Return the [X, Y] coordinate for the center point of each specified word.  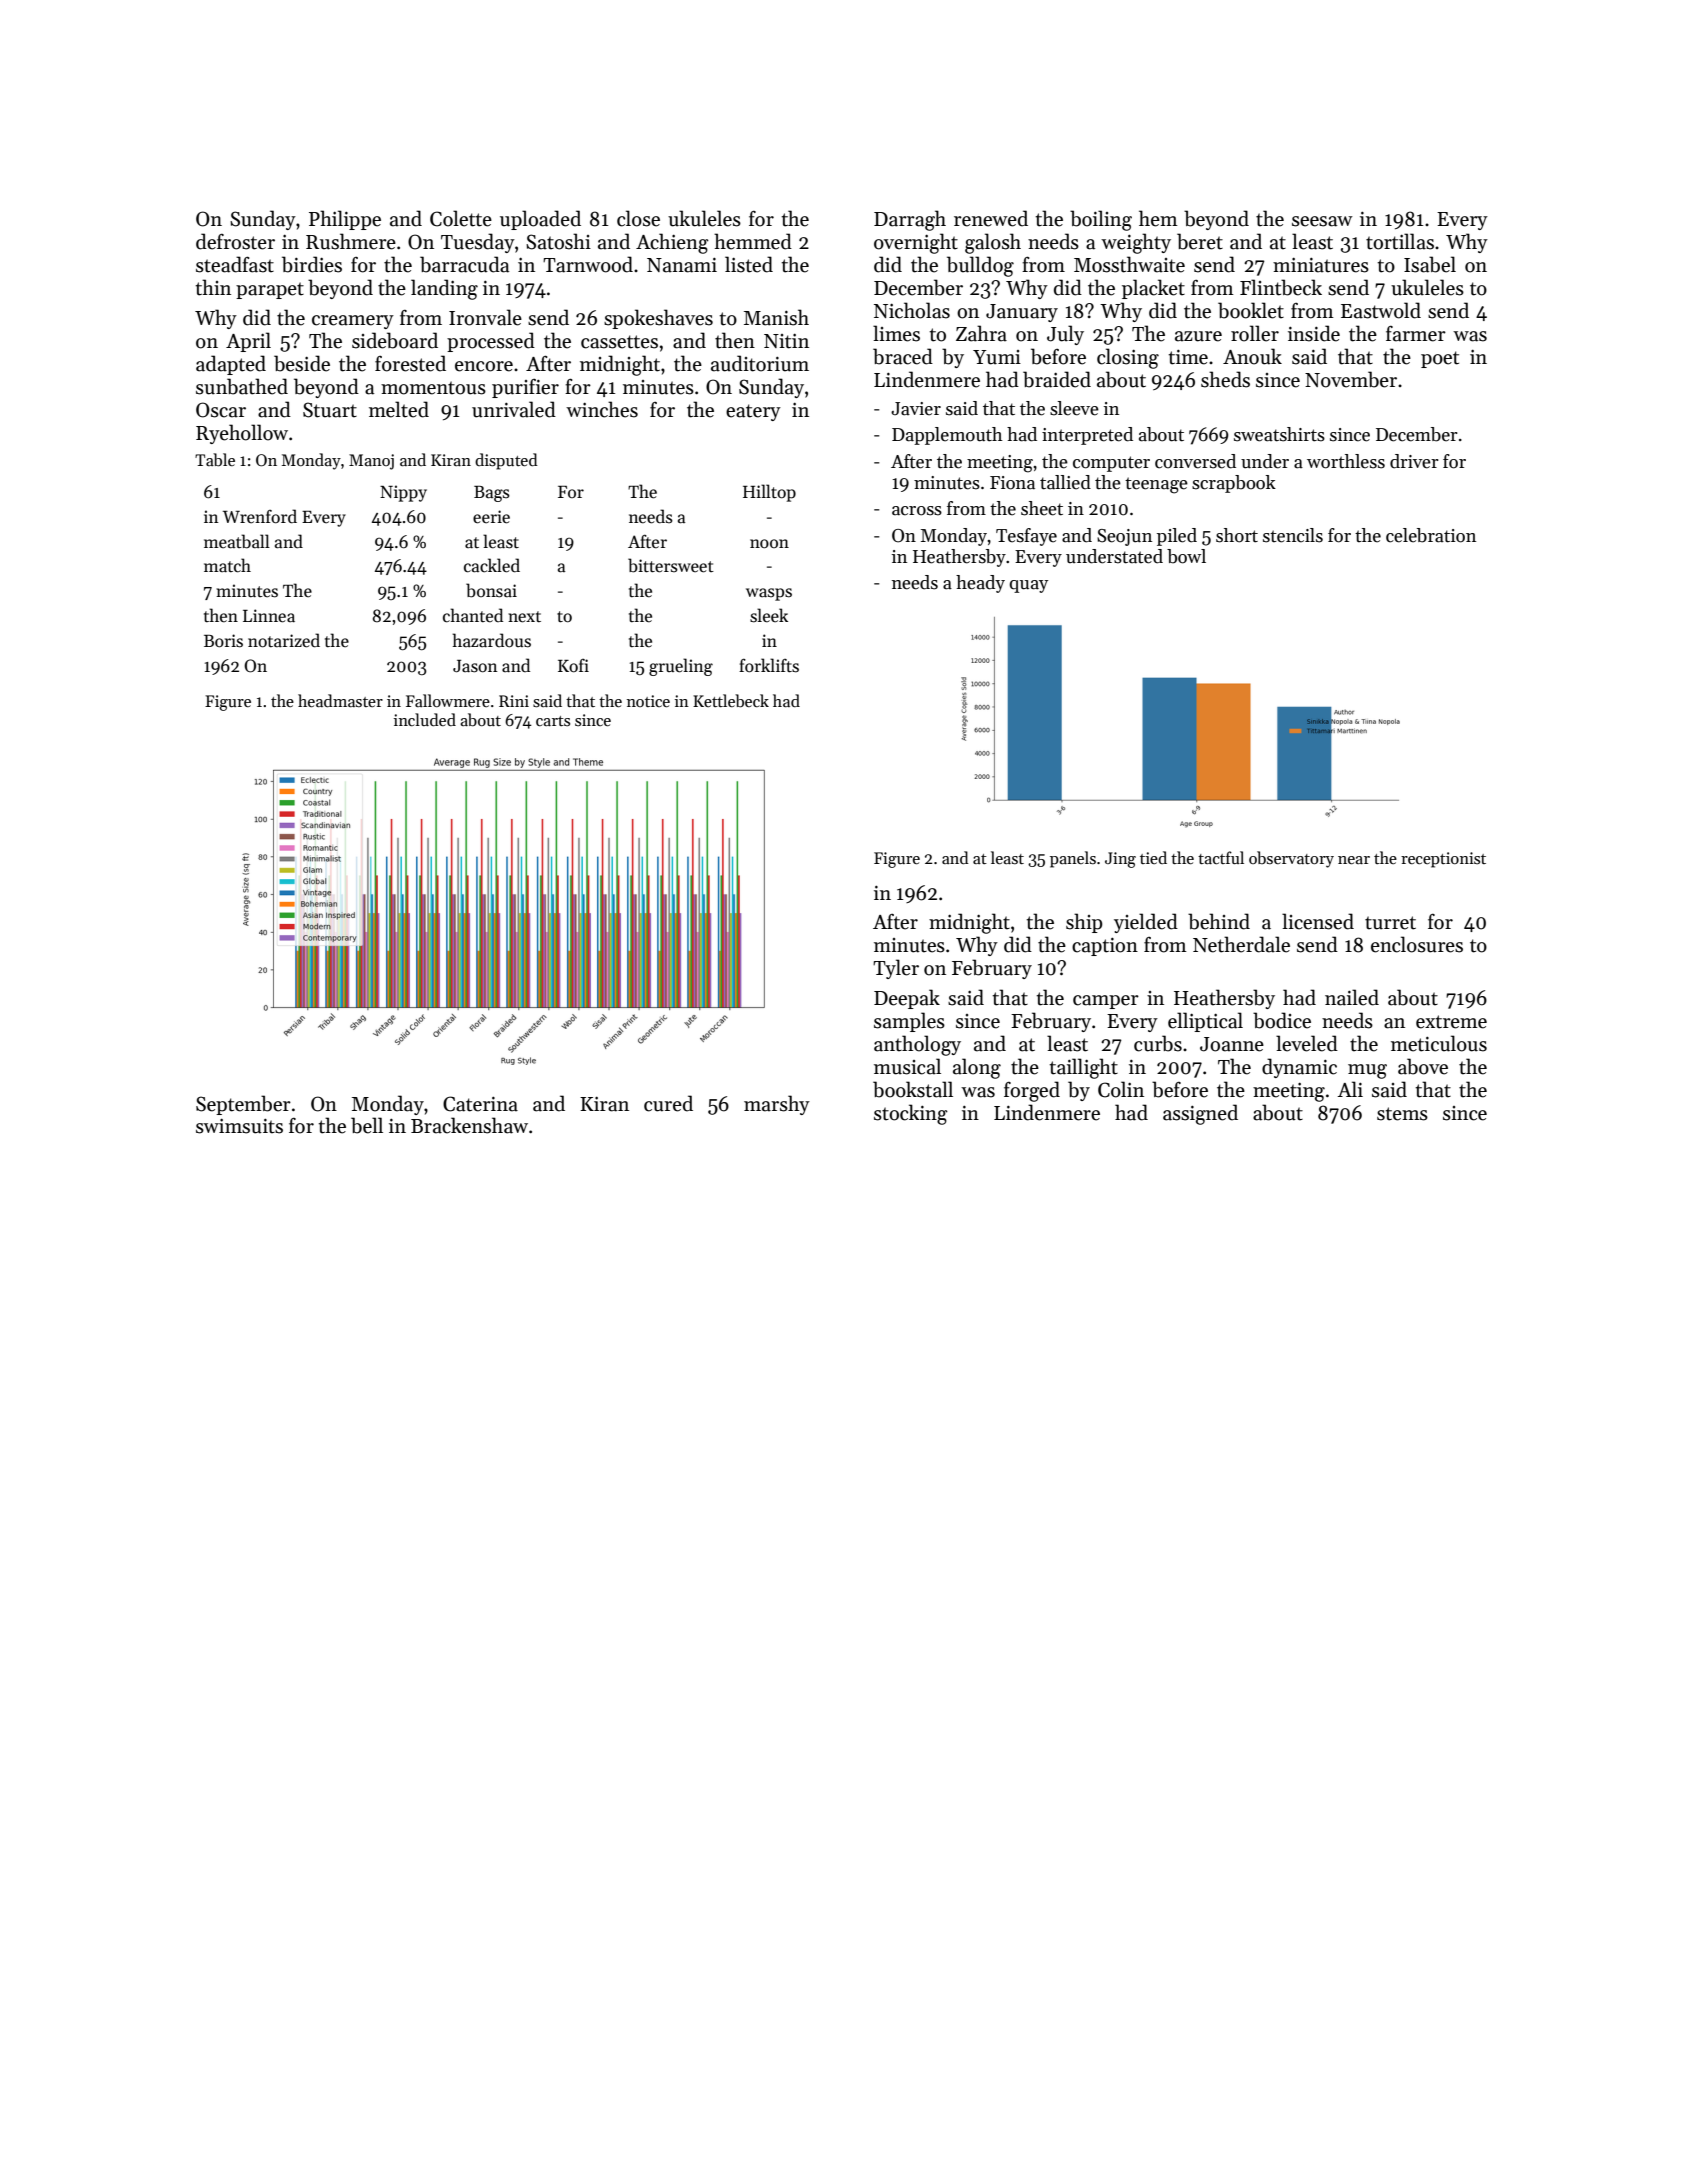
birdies [312, 264]
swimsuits [239, 1126]
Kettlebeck [731, 701]
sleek [769, 615]
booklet [1251, 310]
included [425, 719]
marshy [777, 1105]
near [1354, 860]
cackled [492, 565]
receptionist [1443, 860]
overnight [916, 243]
